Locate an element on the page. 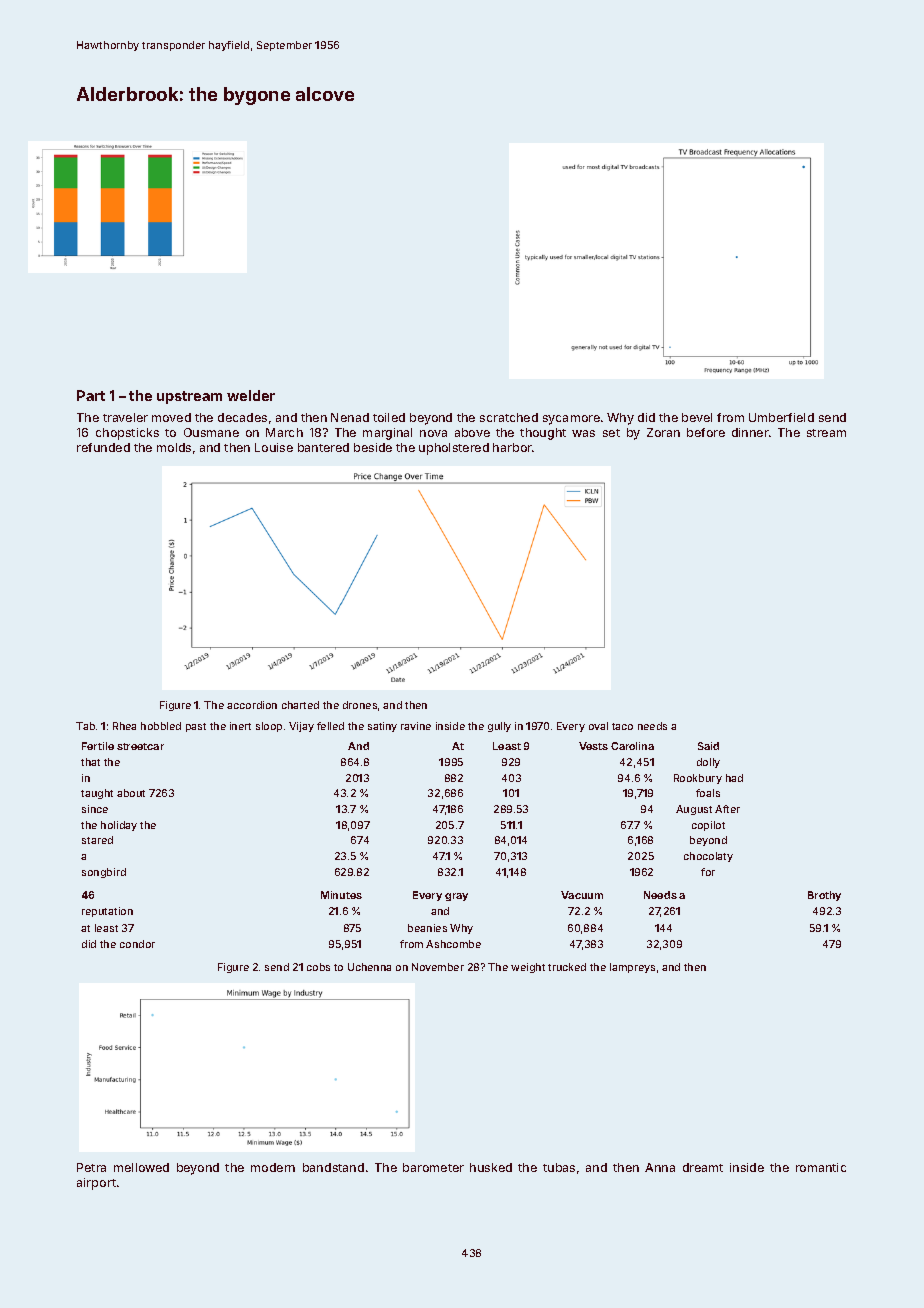 This image has height=1308, width=924. hobbled is located at coordinates (161, 726).
